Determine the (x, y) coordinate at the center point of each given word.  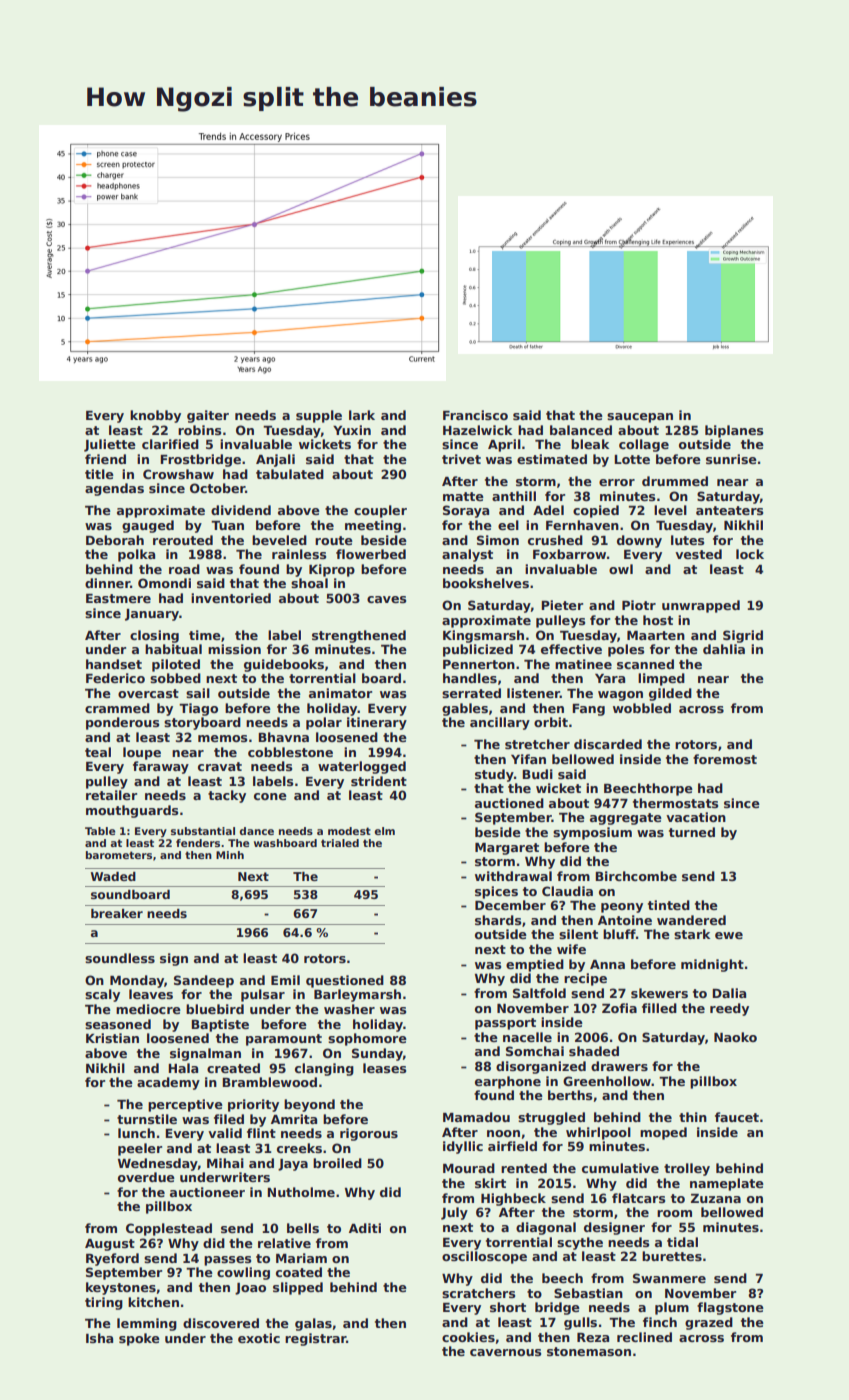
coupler (380, 511)
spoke (139, 1339)
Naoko (735, 1037)
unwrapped (701, 606)
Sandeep (204, 981)
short (508, 1307)
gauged (148, 526)
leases (384, 1068)
